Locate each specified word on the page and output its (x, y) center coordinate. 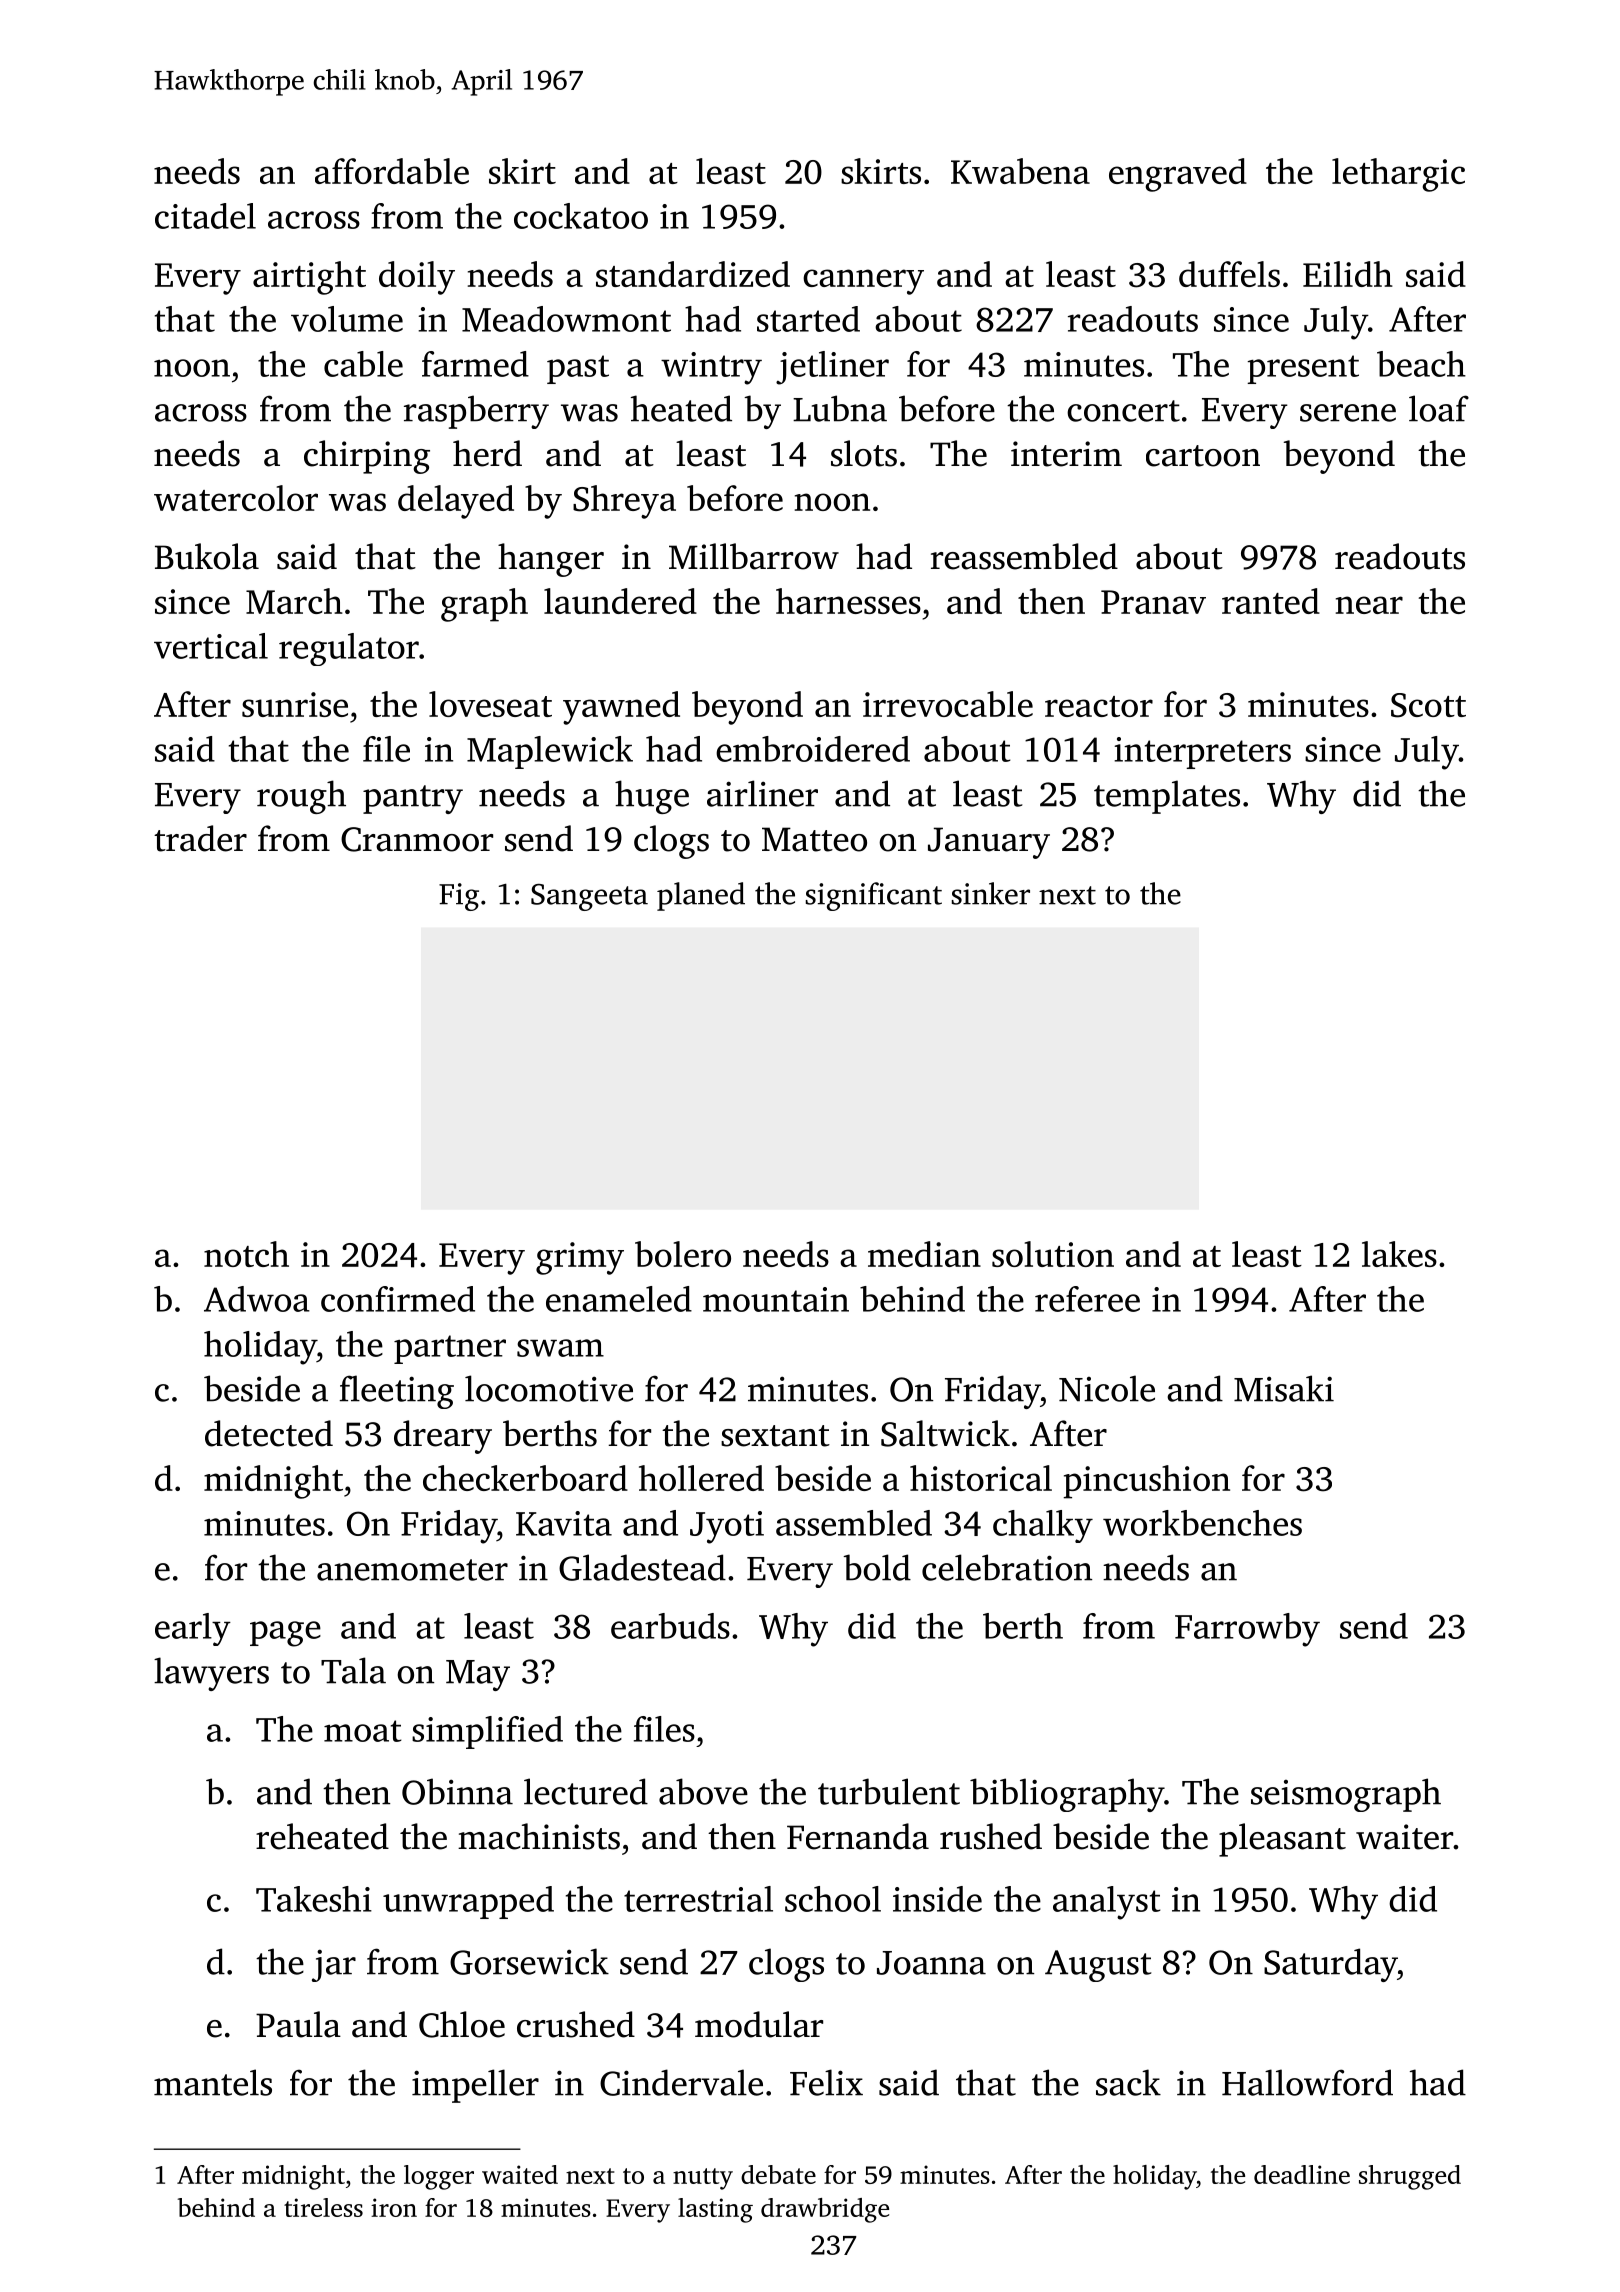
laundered (620, 601)
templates (1167, 797)
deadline (1302, 2174)
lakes (1399, 1254)
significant (874, 896)
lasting (715, 2210)
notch (246, 1254)
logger (439, 2177)
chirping (367, 457)
